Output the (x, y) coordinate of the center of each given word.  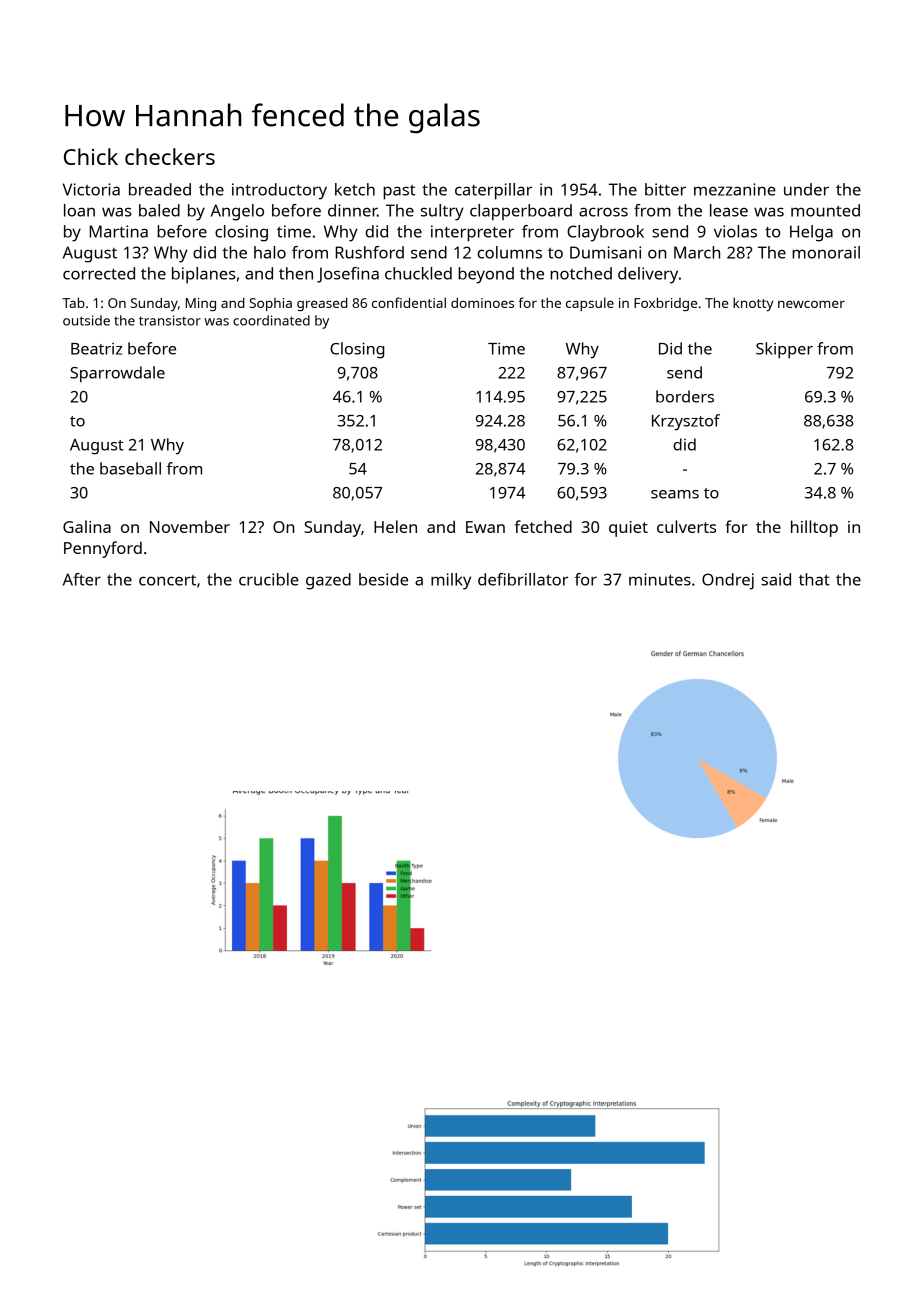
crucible (269, 579)
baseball (130, 468)
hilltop (814, 528)
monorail (826, 252)
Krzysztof (686, 422)
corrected (99, 273)
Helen (395, 526)
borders (685, 396)
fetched (543, 526)
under (806, 189)
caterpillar (493, 191)
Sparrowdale (117, 374)
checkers (170, 156)
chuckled (418, 273)
